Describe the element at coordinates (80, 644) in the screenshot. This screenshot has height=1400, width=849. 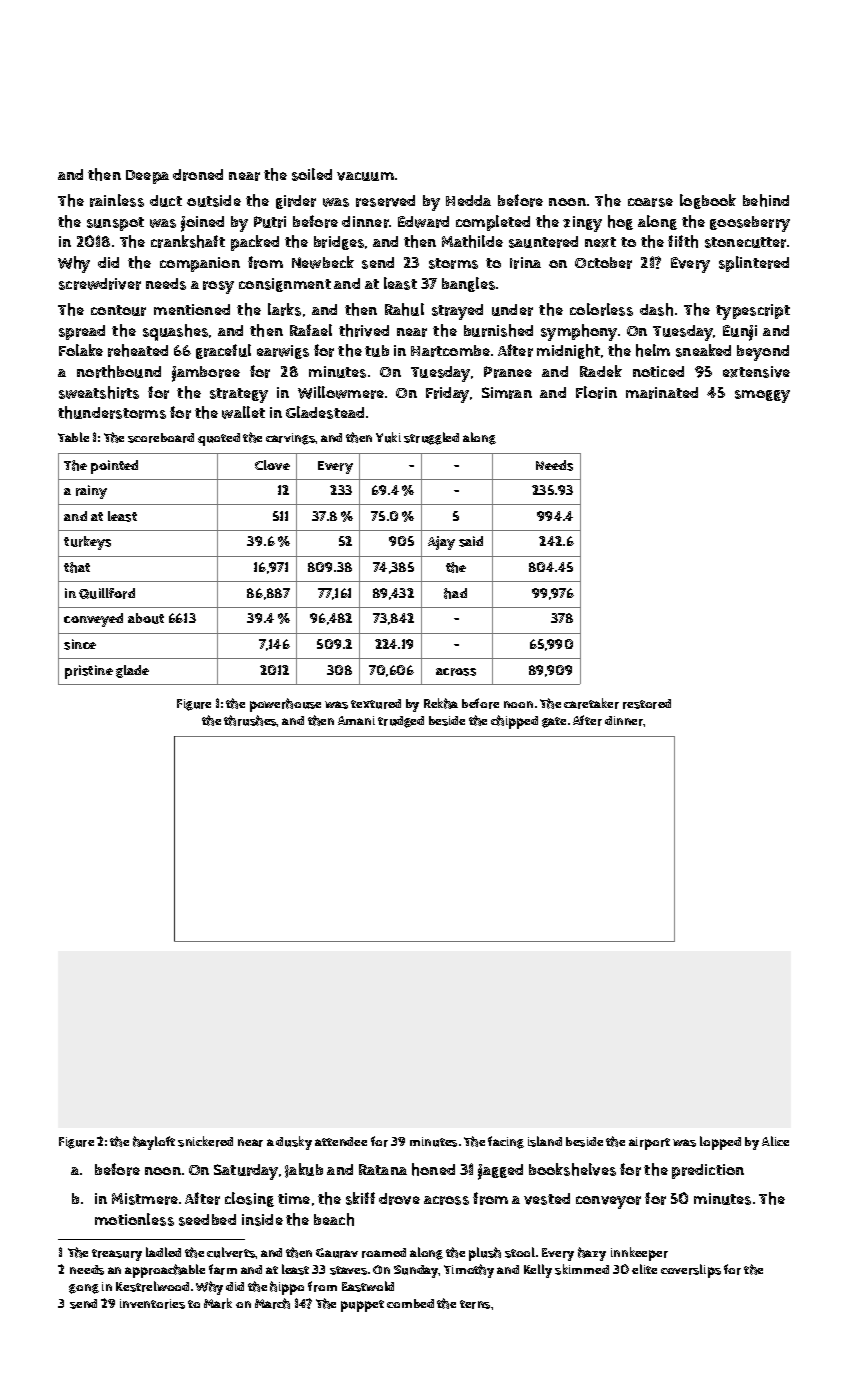
I see `since` at that location.
